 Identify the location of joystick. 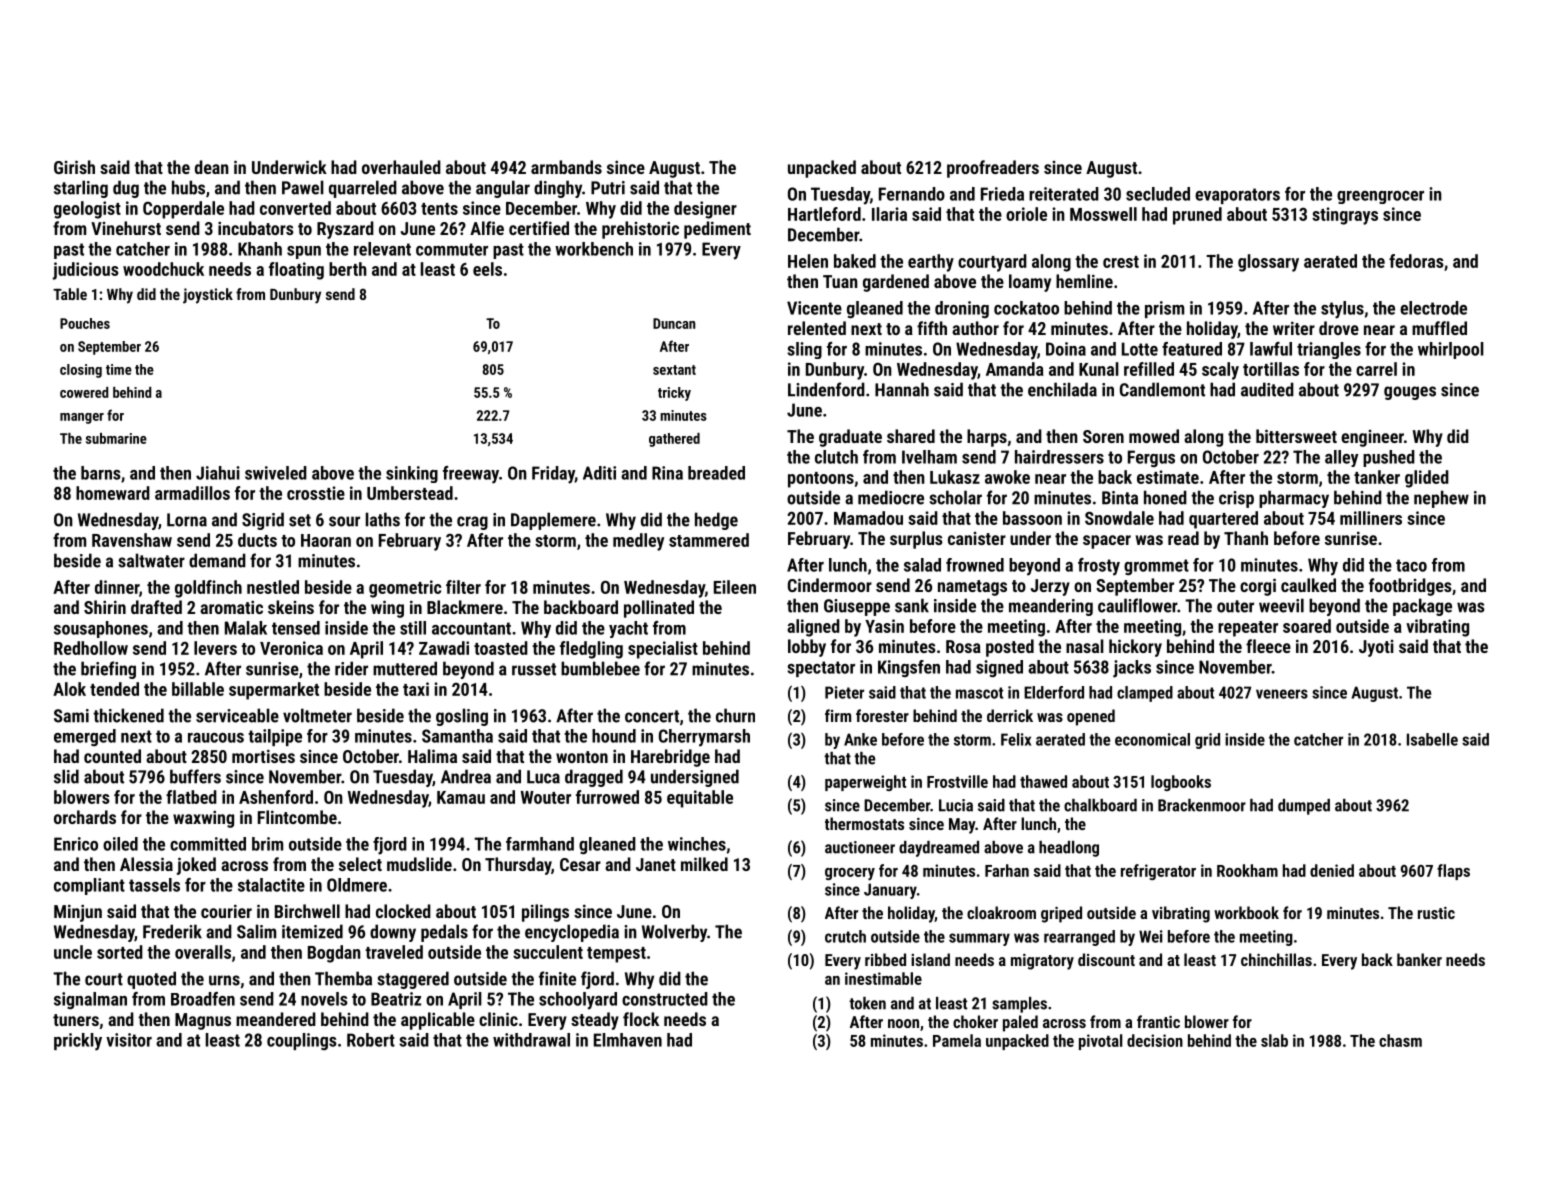
(208, 296).
